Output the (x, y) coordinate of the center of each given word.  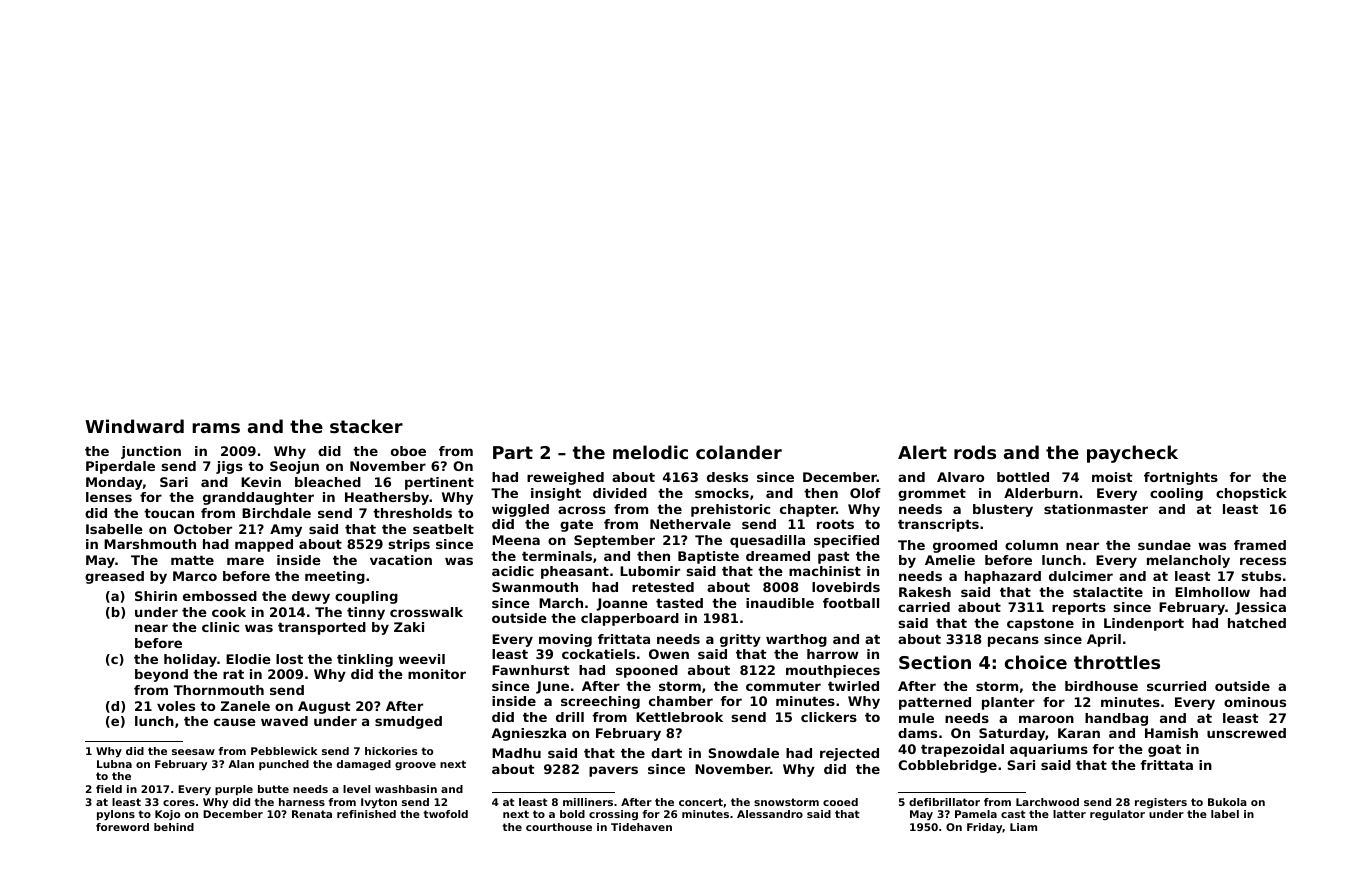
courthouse (559, 827)
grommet (932, 495)
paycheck (1132, 454)
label (1225, 814)
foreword (122, 827)
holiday (190, 660)
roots (835, 524)
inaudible (780, 603)
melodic (650, 452)
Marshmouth (150, 544)
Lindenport (1144, 624)
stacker (366, 426)
